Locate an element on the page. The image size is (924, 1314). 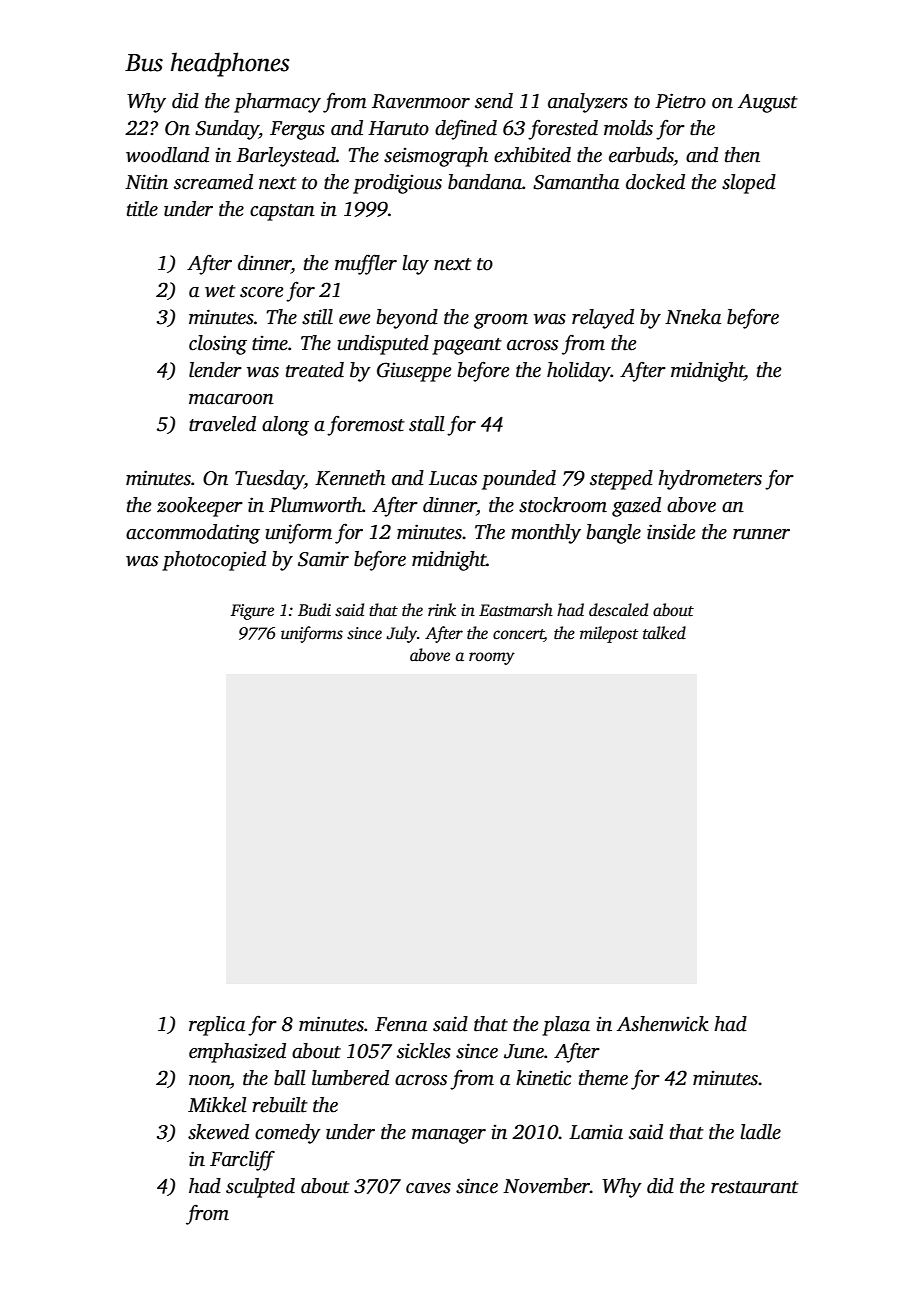
ladle is located at coordinates (760, 1132).
